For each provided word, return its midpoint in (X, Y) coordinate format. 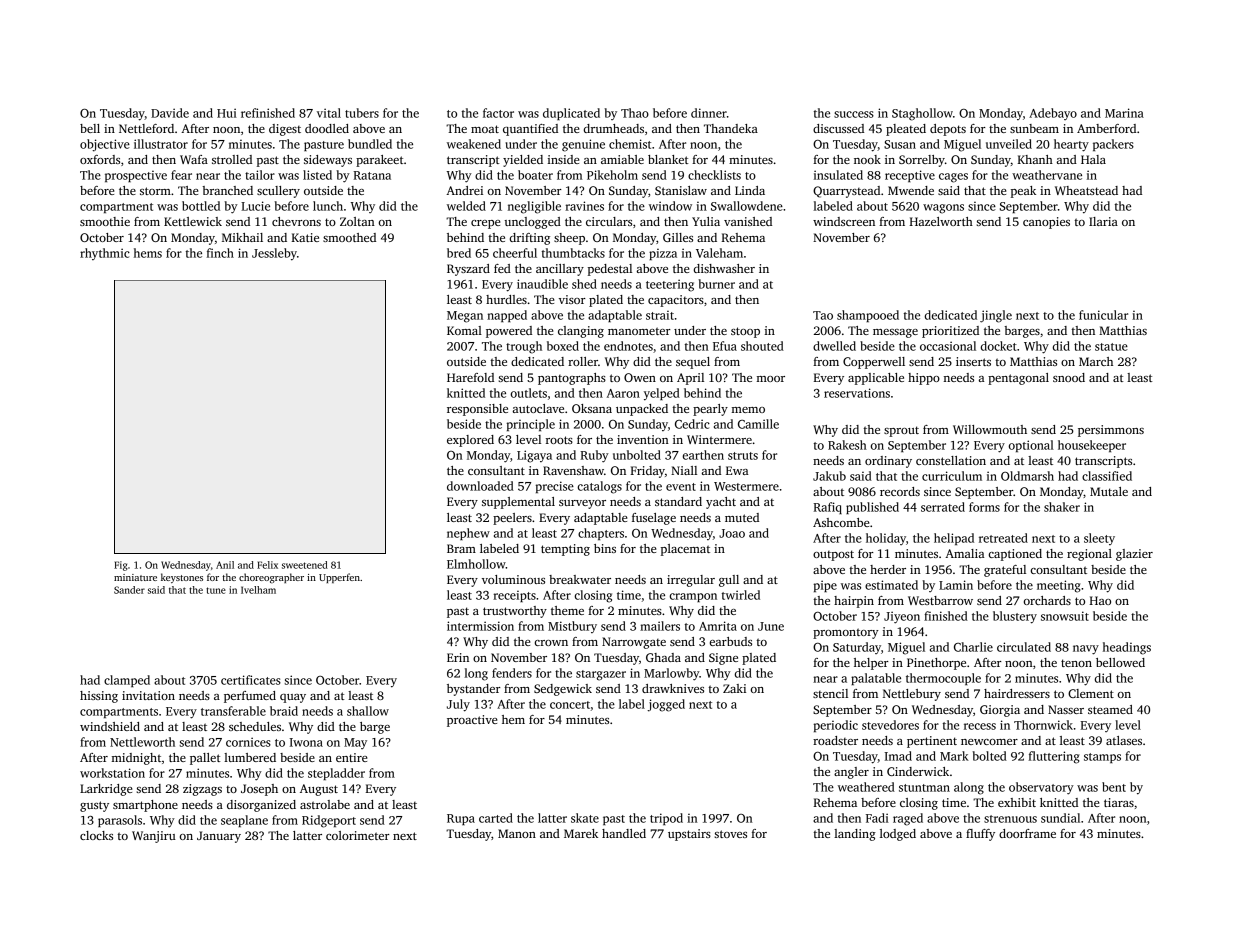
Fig (121, 566)
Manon (517, 833)
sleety (1099, 539)
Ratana (372, 175)
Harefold (470, 377)
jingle (996, 316)
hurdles (506, 299)
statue (1111, 347)
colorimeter (358, 835)
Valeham (719, 253)
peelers (512, 519)
